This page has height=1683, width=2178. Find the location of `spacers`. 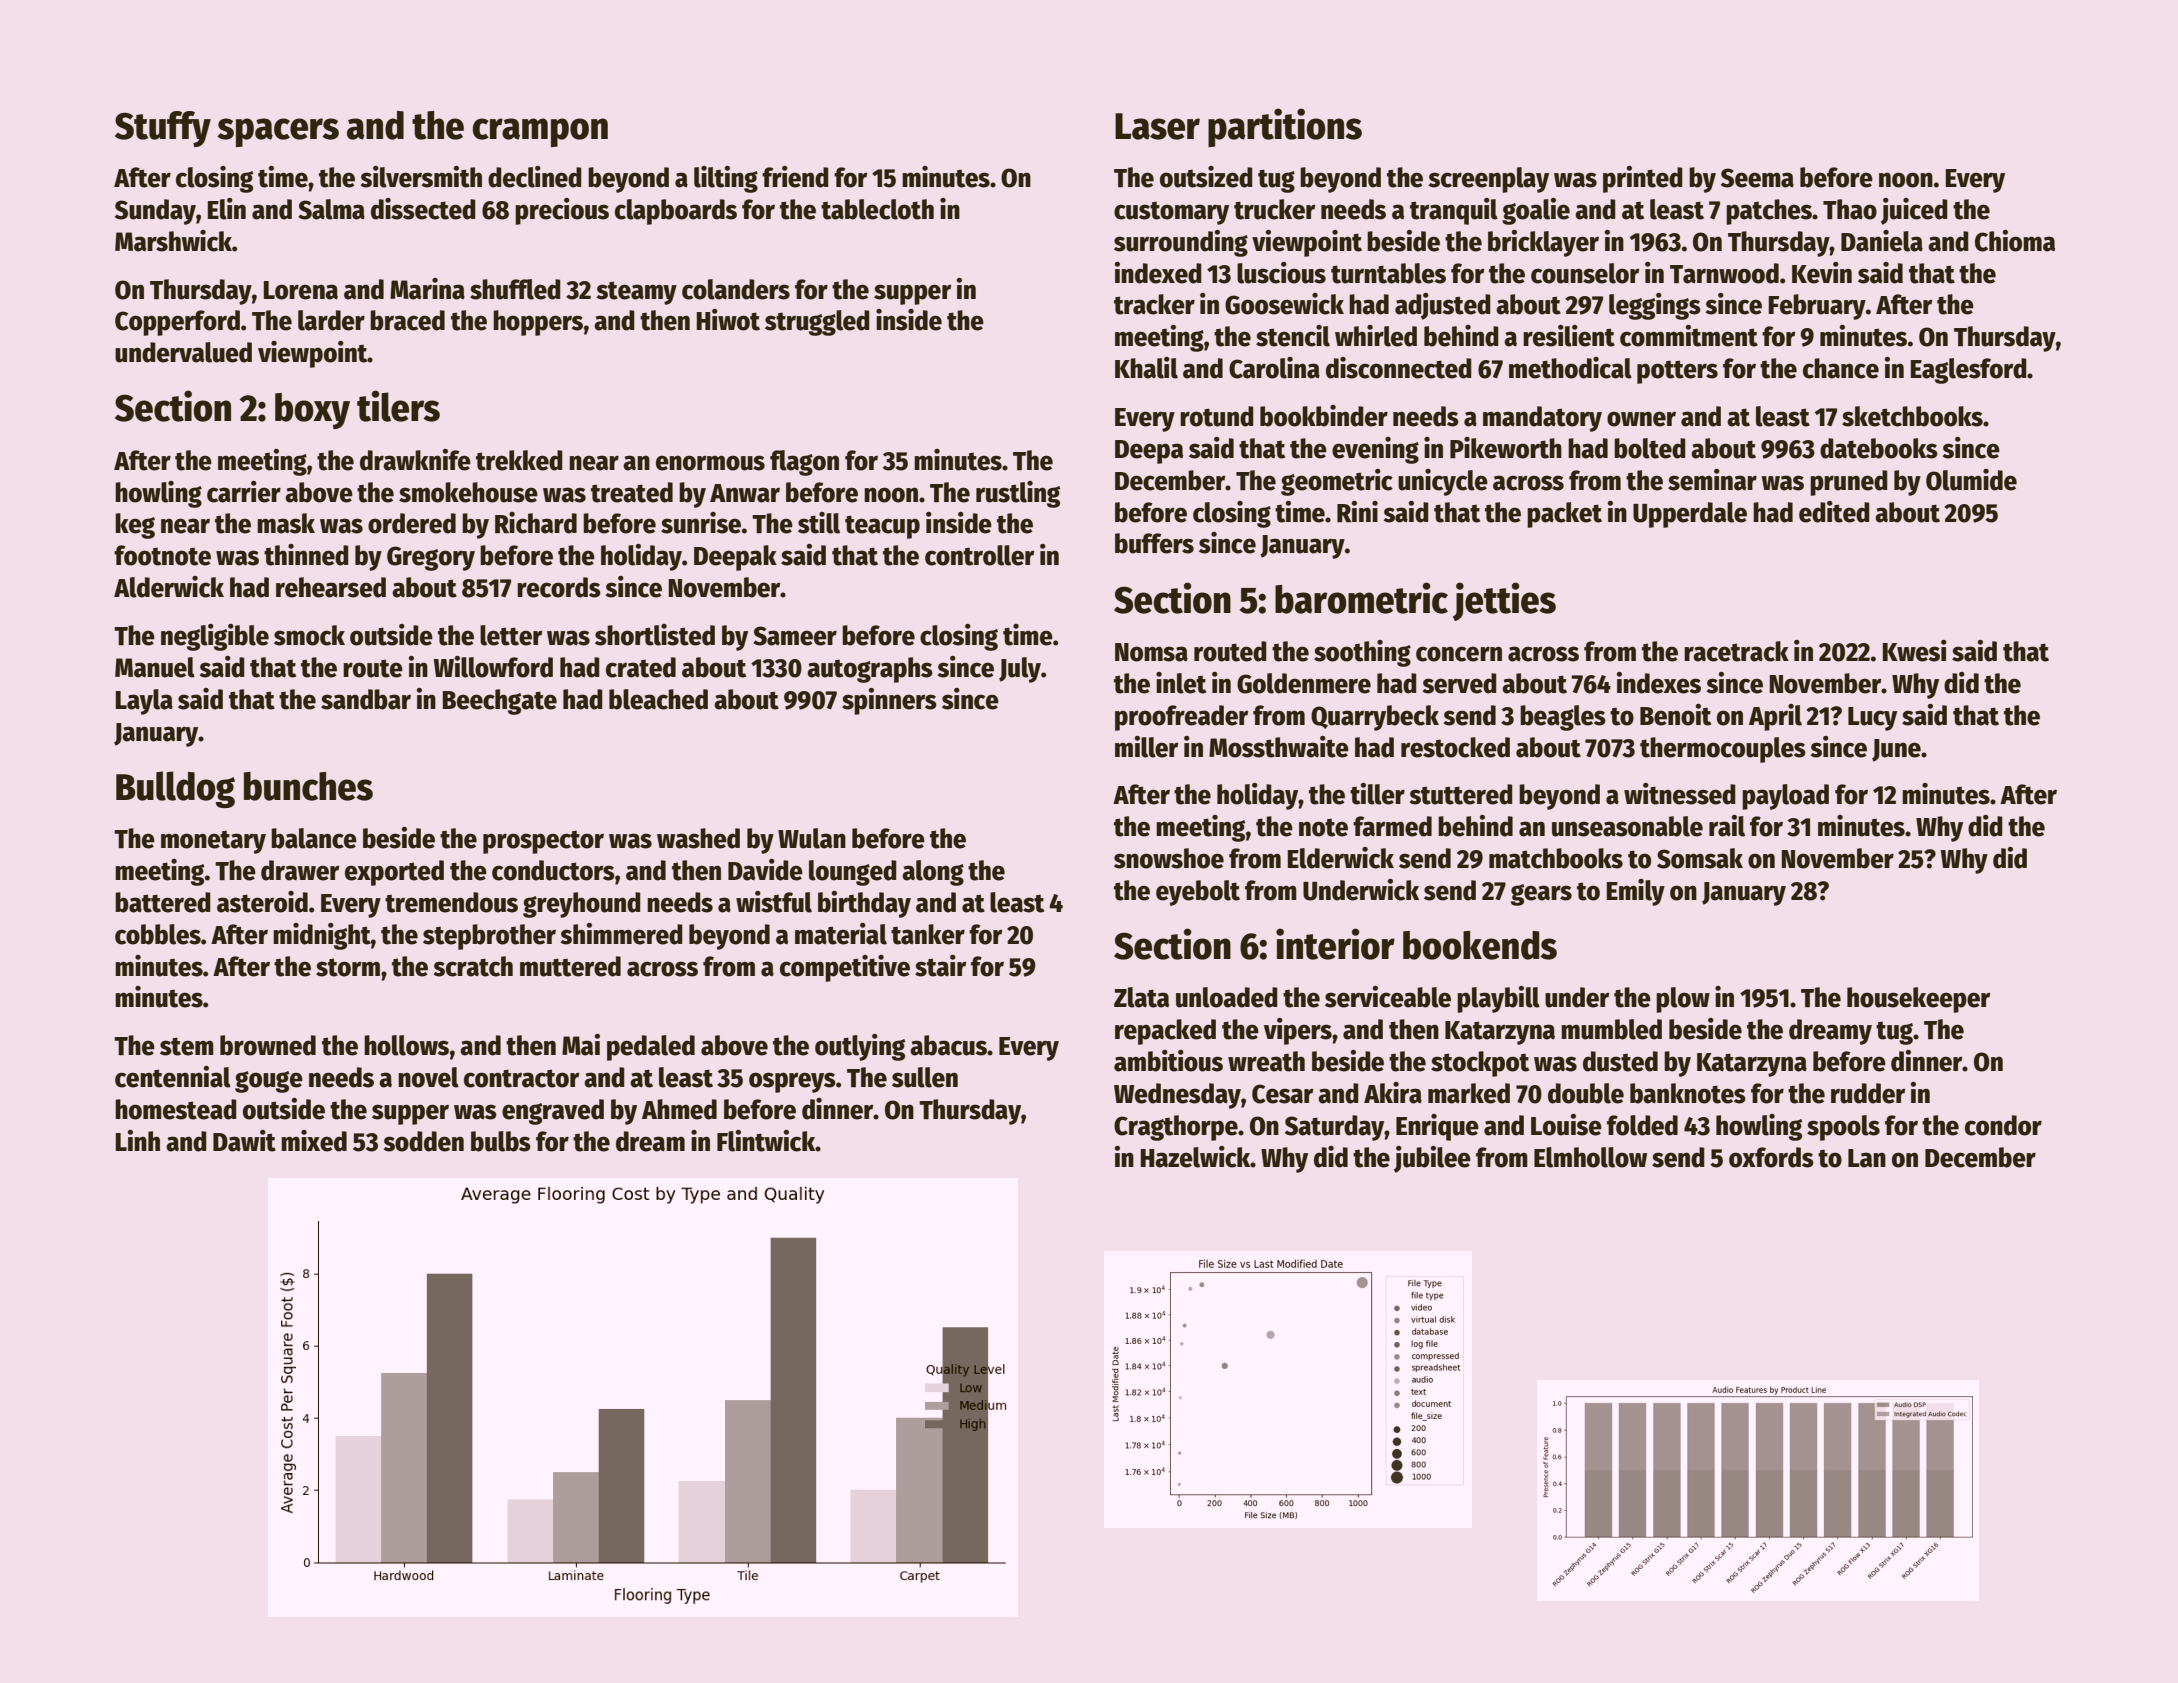

spacers is located at coordinates (278, 132).
